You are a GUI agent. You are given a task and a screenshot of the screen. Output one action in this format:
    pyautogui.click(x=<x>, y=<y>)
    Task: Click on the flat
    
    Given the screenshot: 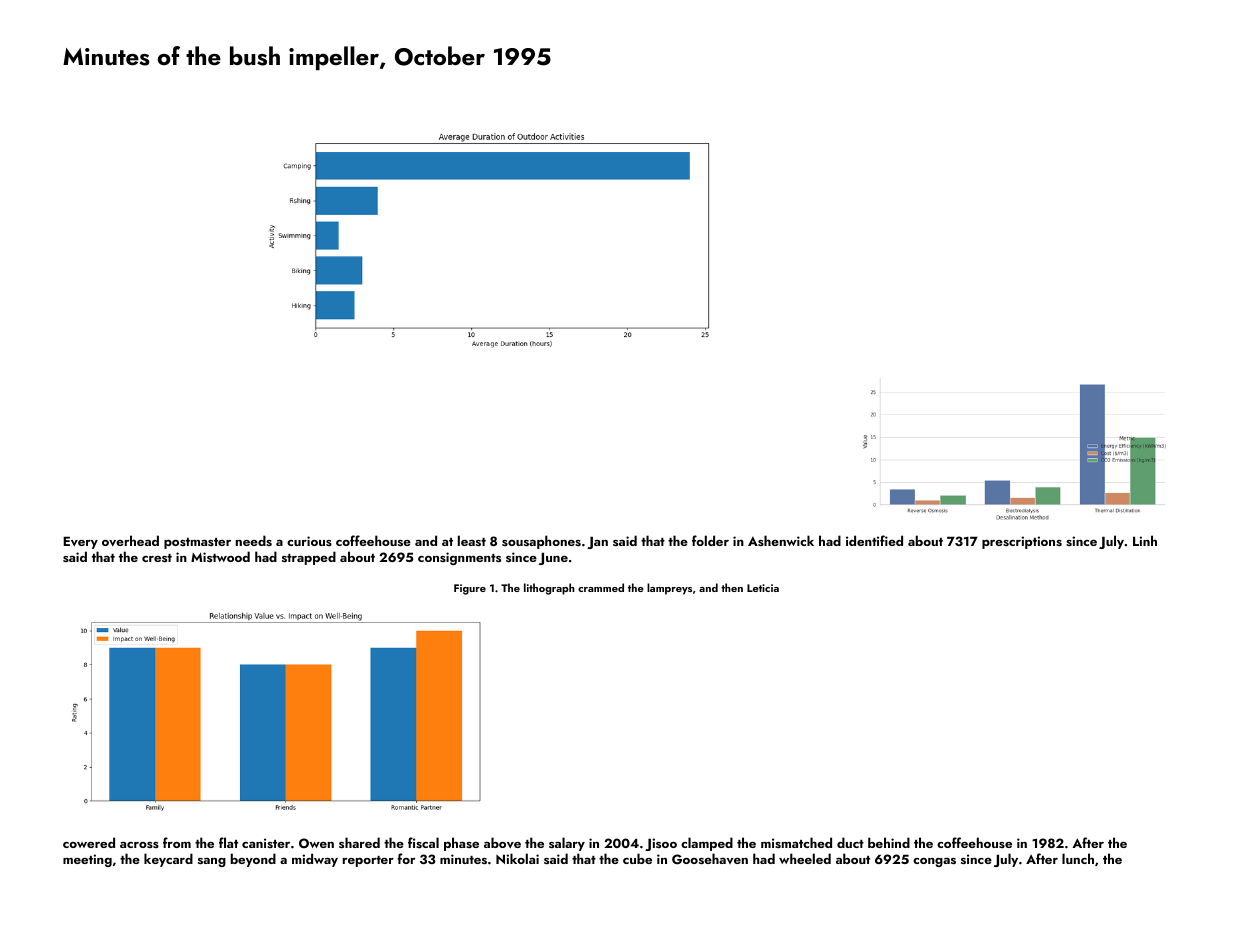 What is the action you would take?
    pyautogui.click(x=228, y=842)
